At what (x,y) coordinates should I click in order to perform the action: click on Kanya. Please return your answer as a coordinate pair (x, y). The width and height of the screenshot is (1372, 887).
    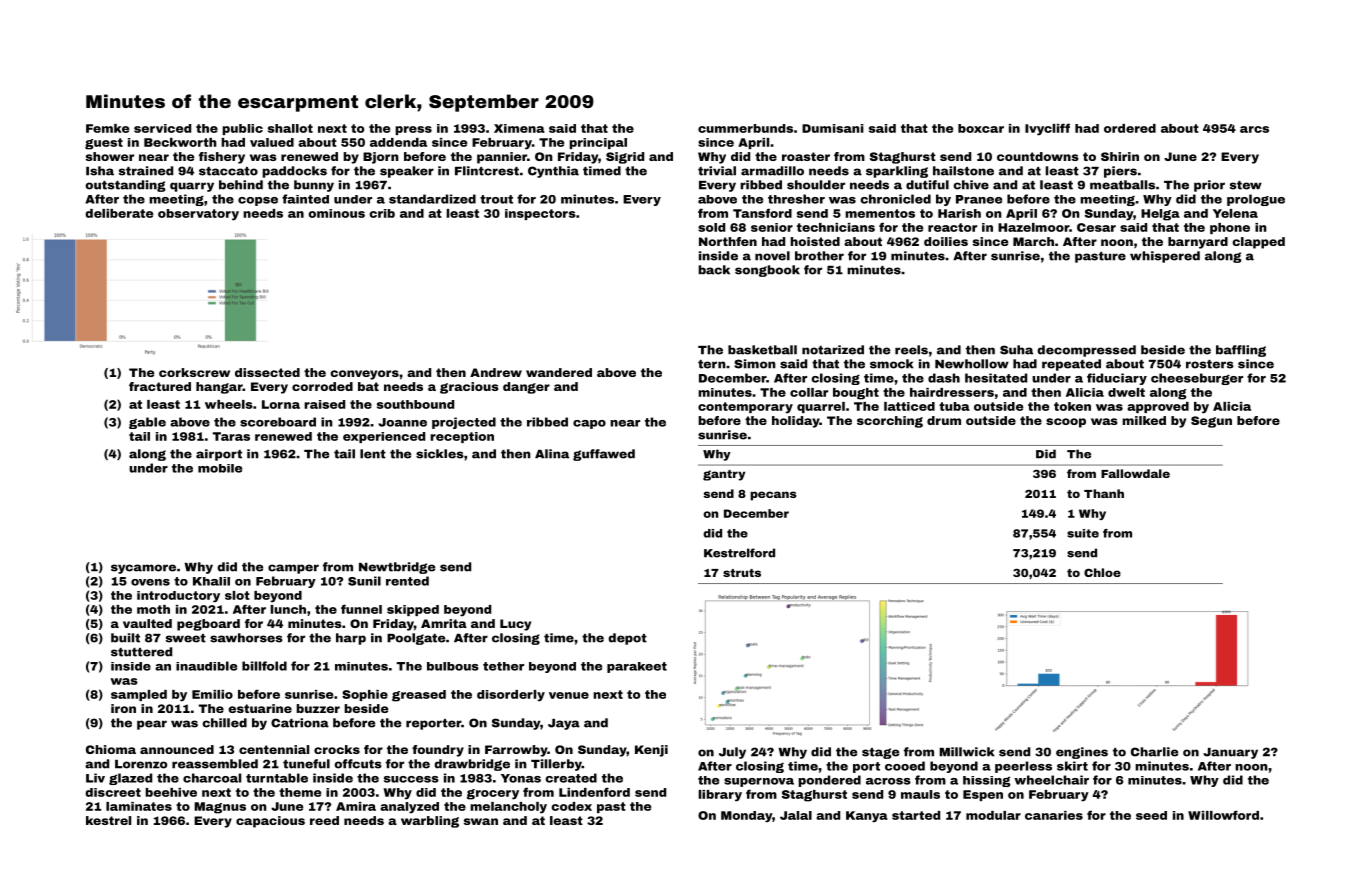
    Looking at the image, I should click on (867, 817).
